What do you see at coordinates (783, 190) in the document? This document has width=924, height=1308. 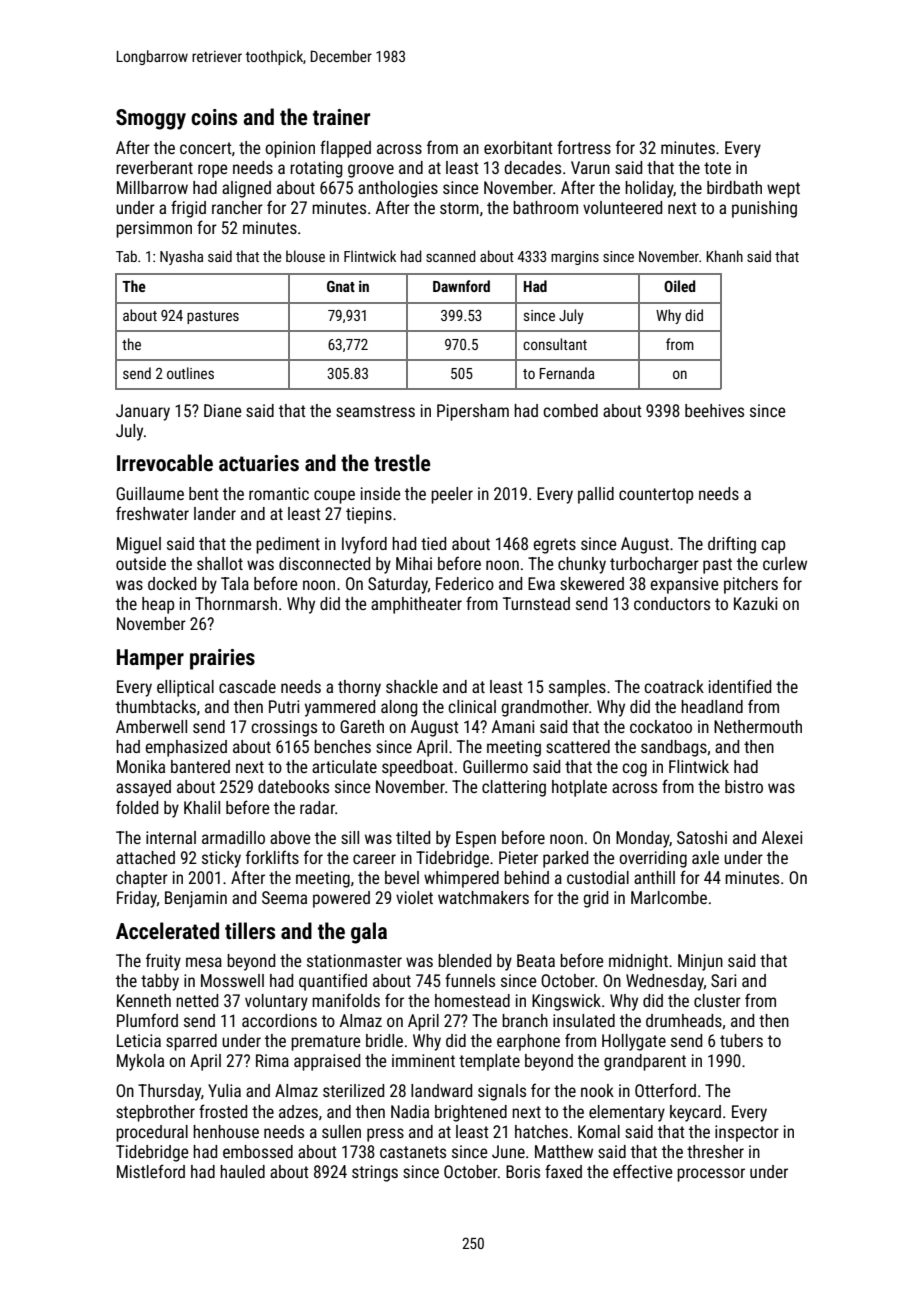 I see `wept` at bounding box center [783, 190].
